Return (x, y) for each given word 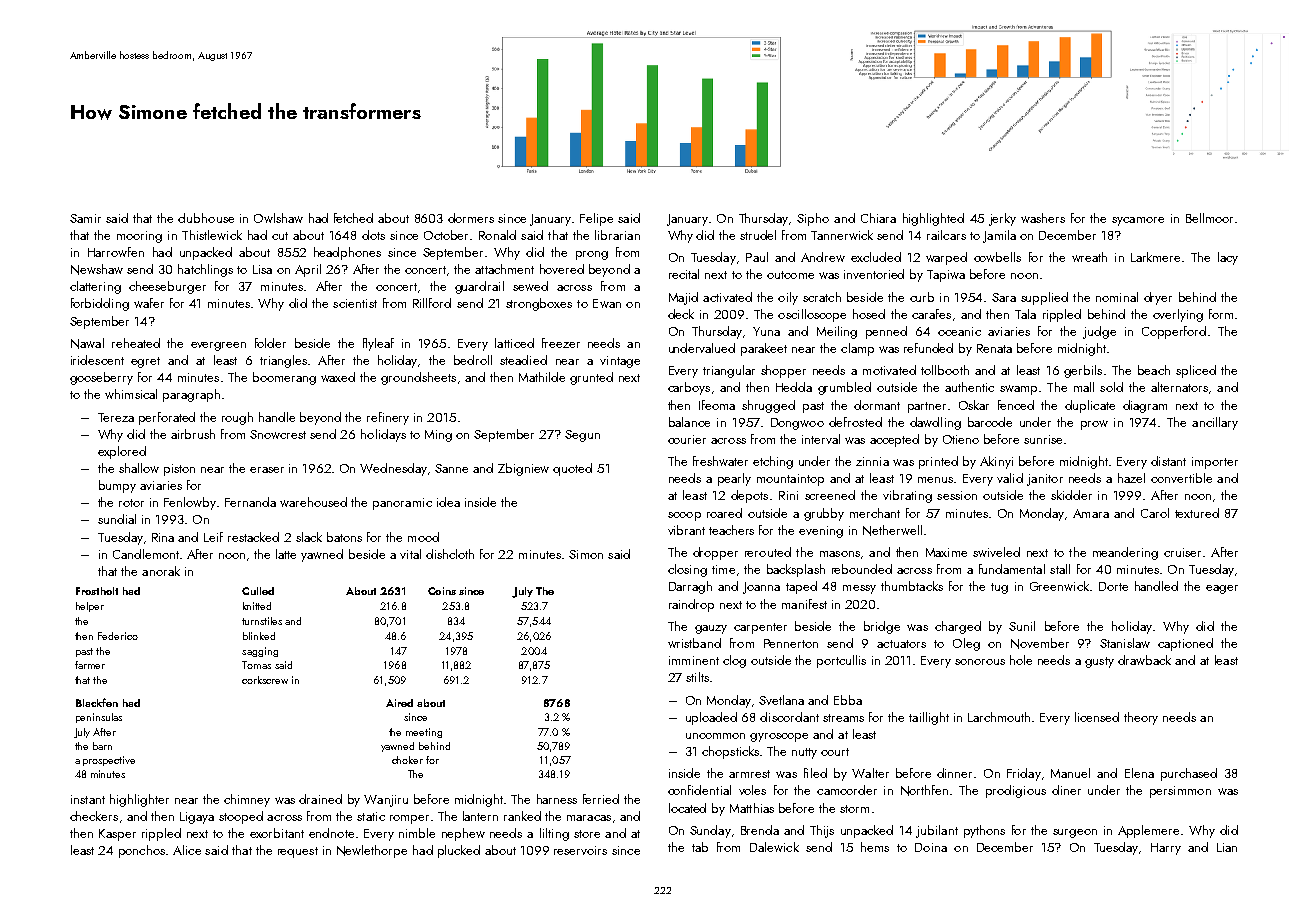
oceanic (959, 331)
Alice (187, 850)
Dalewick (774, 847)
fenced (1016, 405)
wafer (149, 303)
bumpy (117, 486)
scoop (684, 516)
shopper (783, 371)
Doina (931, 847)
